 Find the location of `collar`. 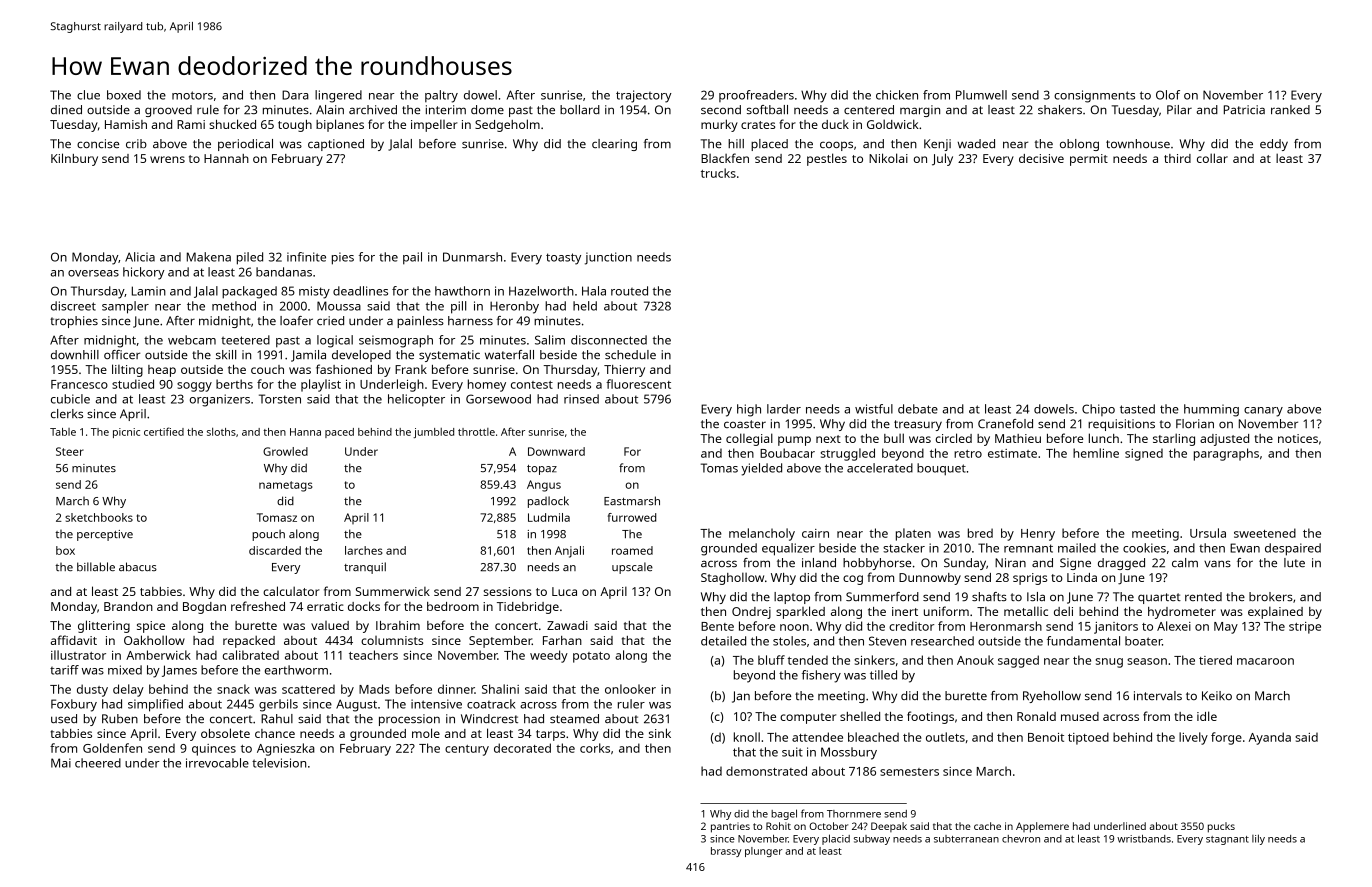

collar is located at coordinates (1212, 158).
